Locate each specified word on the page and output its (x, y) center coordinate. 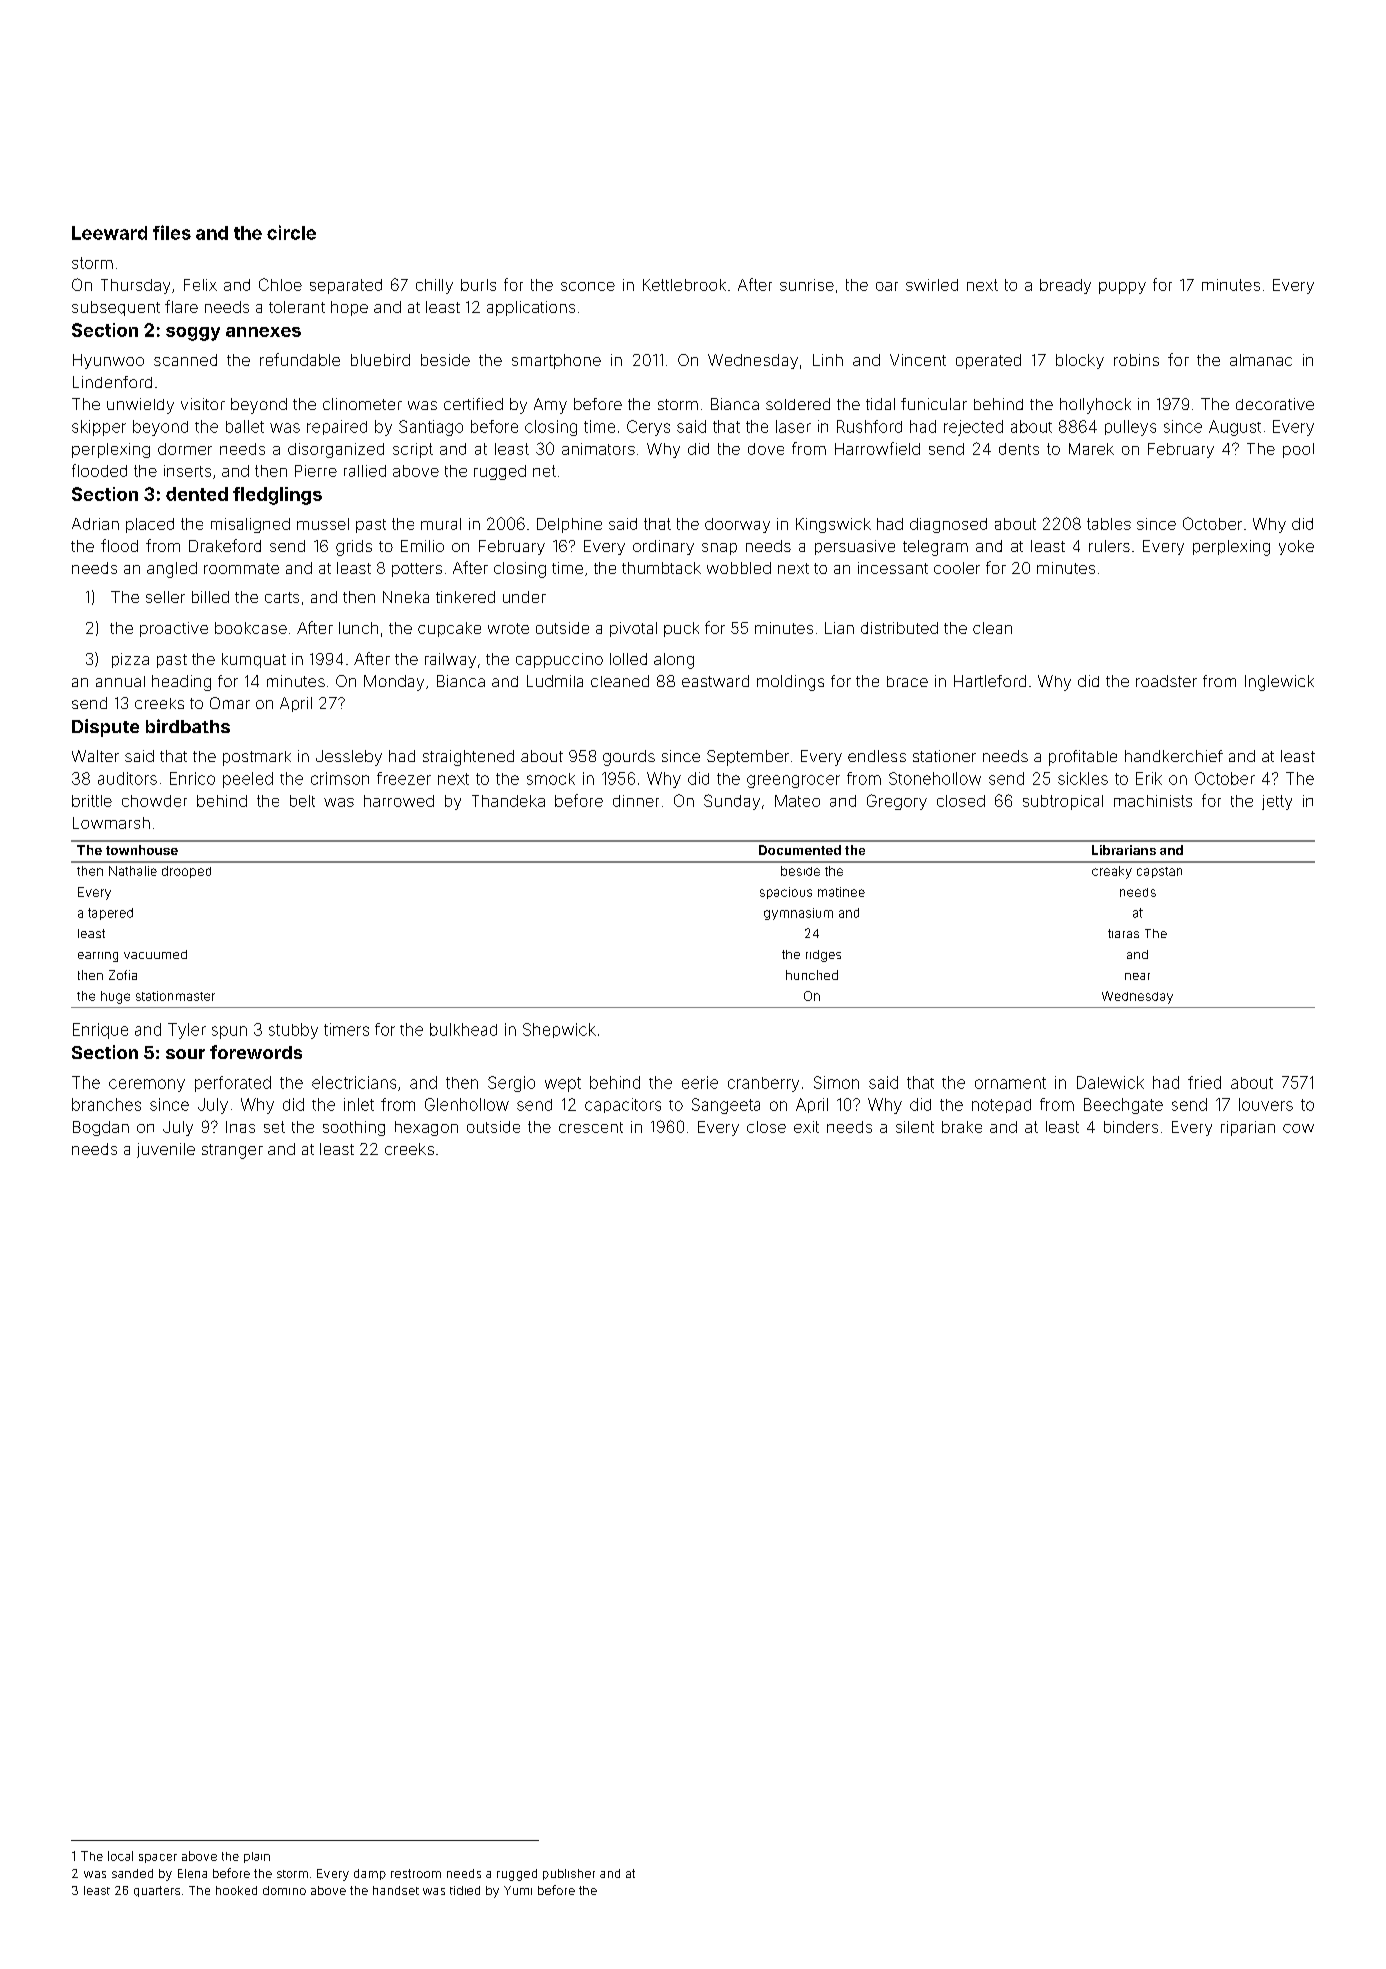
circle (291, 232)
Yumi (518, 1890)
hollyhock (1095, 406)
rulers (1109, 546)
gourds (629, 758)
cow (1298, 1128)
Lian (839, 628)
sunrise (807, 285)
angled (172, 570)
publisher (569, 1874)
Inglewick (1279, 683)
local (120, 1856)
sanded (132, 1873)
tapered (110, 914)
